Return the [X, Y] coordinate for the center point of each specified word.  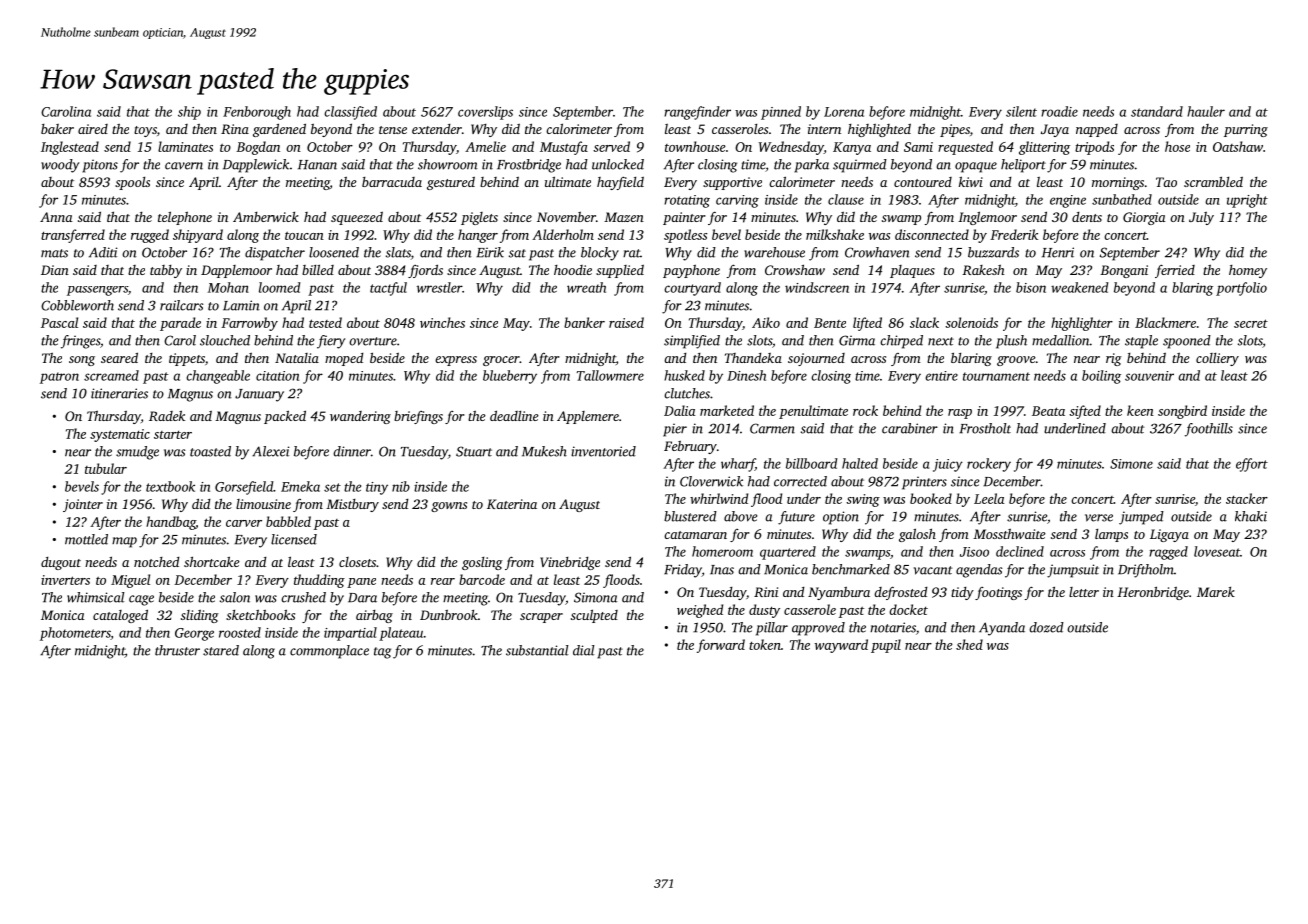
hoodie [573, 270]
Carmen [772, 428]
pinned [781, 113]
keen [1140, 410]
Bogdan [258, 148]
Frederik [1014, 234]
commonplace [329, 652]
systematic [120, 435]
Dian [55, 270]
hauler [1206, 111]
